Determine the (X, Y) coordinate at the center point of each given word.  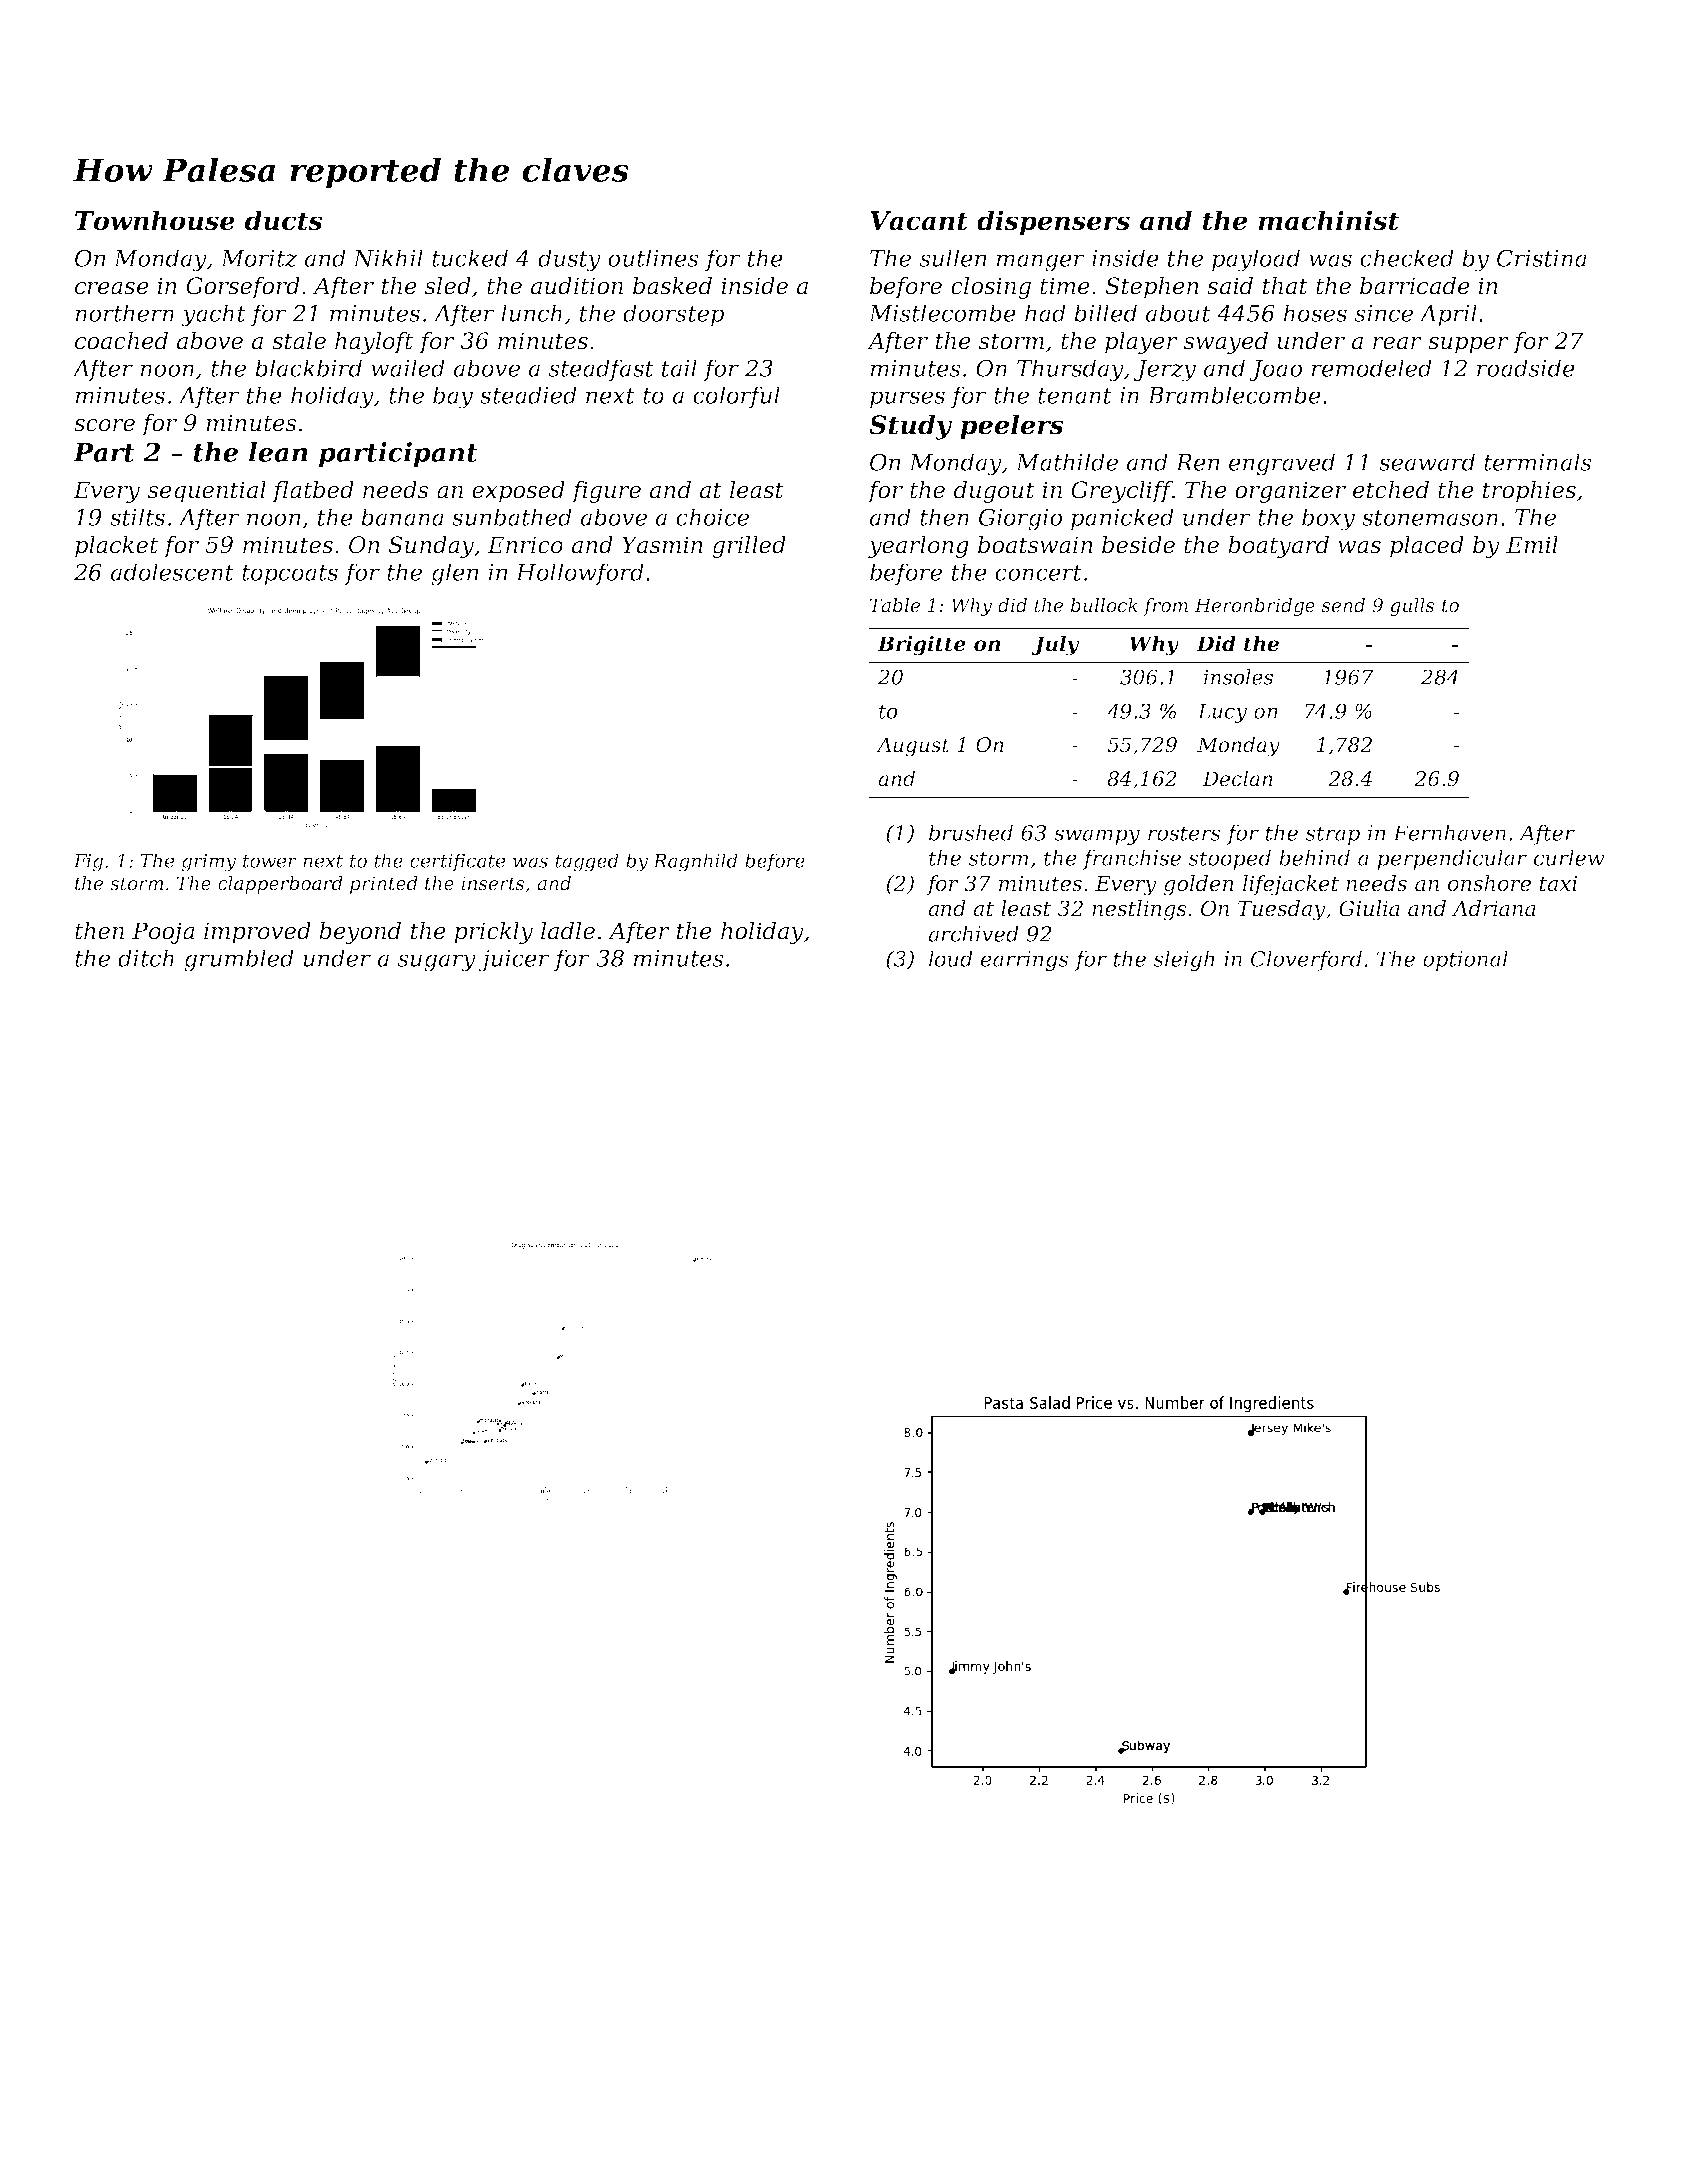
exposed (518, 492)
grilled (749, 547)
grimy (208, 863)
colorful (736, 397)
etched (1391, 490)
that (1285, 286)
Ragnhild (695, 862)
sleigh (1184, 960)
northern (124, 313)
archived (973, 933)
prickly (493, 933)
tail (679, 368)
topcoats (290, 575)
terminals (1538, 462)
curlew (1569, 857)
